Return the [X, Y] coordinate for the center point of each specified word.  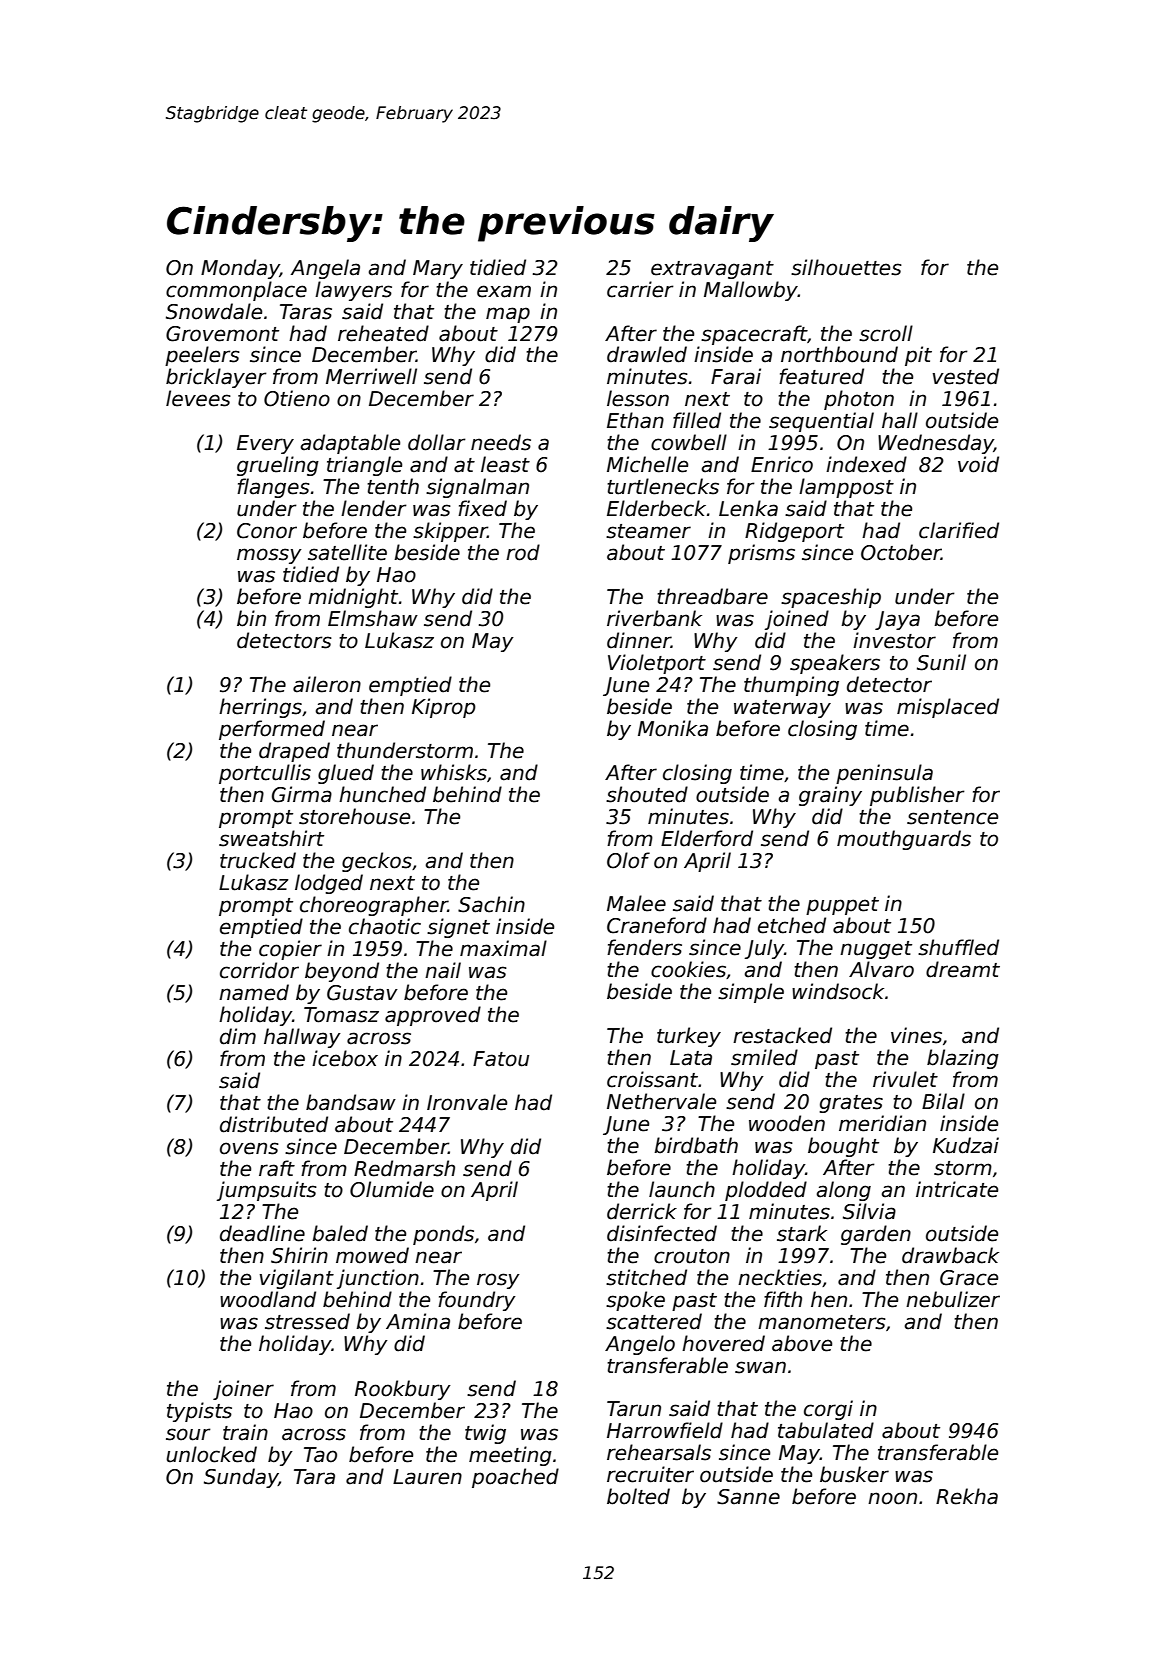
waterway [782, 709]
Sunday [241, 1478]
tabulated [826, 1430]
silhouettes [846, 267]
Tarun [634, 1409]
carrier [640, 289]
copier [290, 950]
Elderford [707, 838]
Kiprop [444, 708]
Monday [240, 269]
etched [792, 925]
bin [251, 618]
